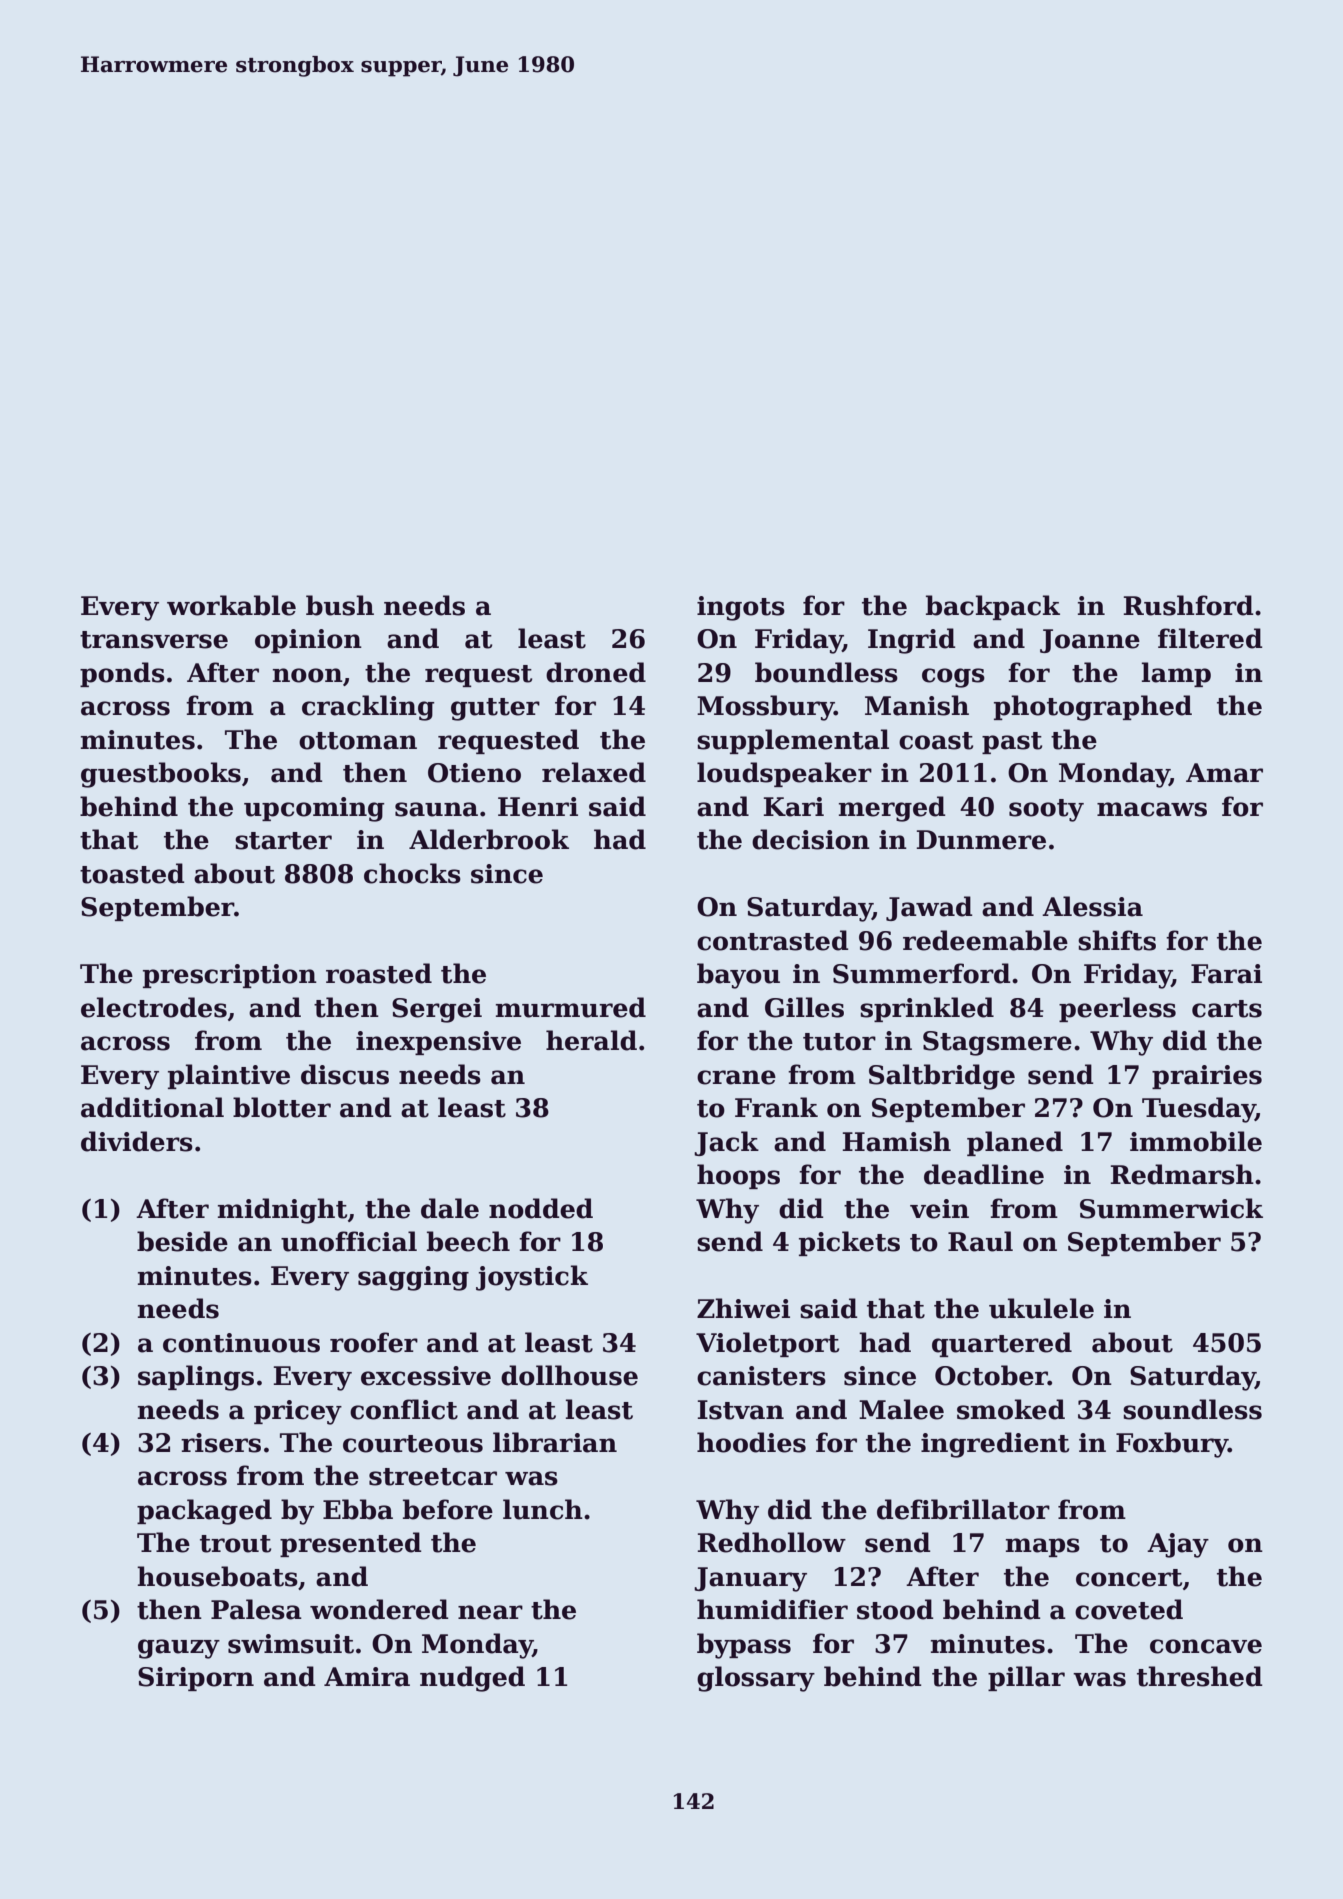  What do you see at coordinates (308, 641) in the screenshot?
I see `opinion` at bounding box center [308, 641].
